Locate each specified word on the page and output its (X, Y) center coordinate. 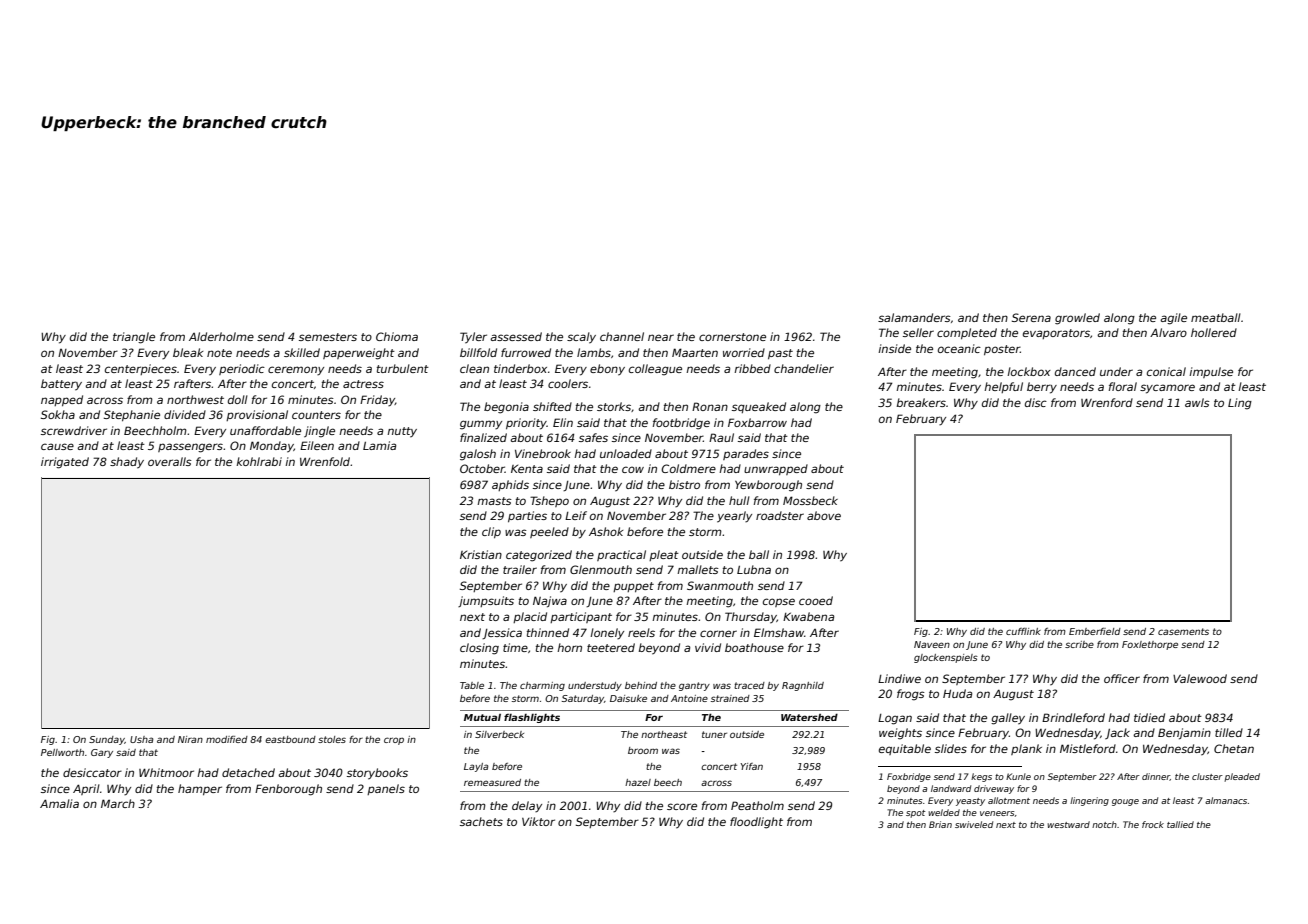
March (118, 803)
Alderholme (221, 336)
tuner (714, 734)
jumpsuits (486, 601)
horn (569, 647)
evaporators (1056, 334)
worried (744, 352)
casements (1183, 631)
